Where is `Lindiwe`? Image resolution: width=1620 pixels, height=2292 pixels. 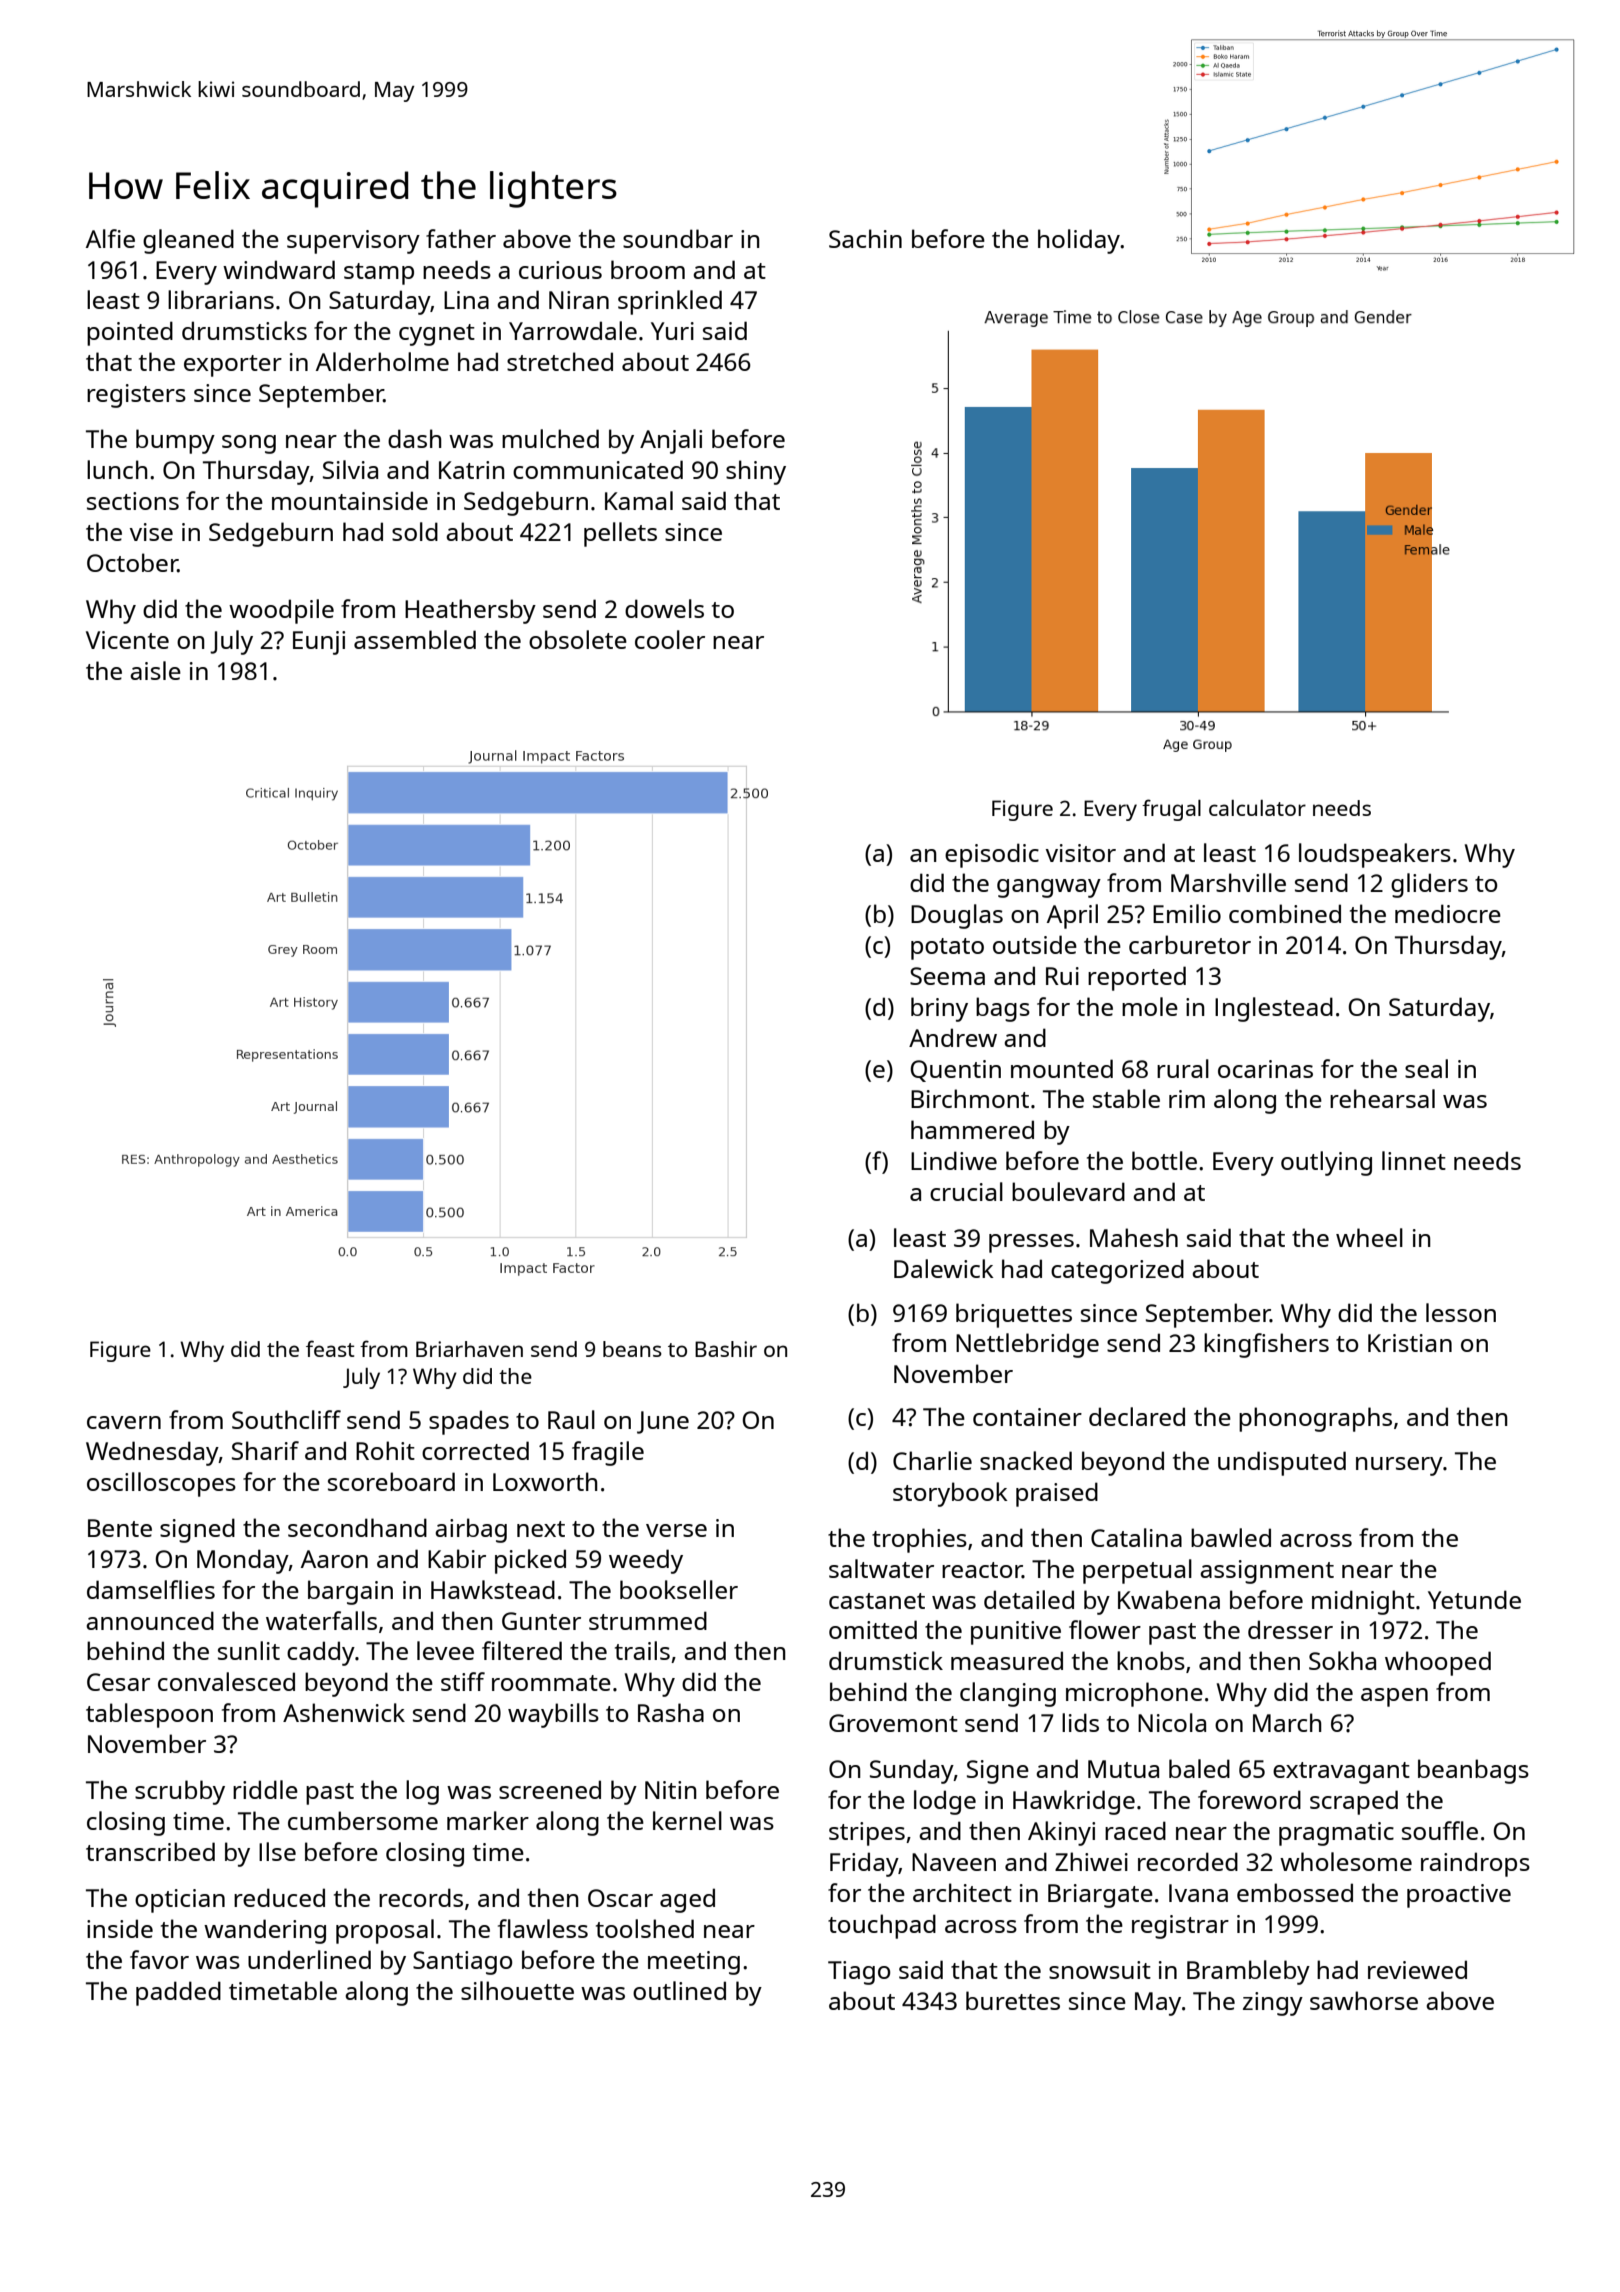
Lindiwe is located at coordinates (954, 1160).
